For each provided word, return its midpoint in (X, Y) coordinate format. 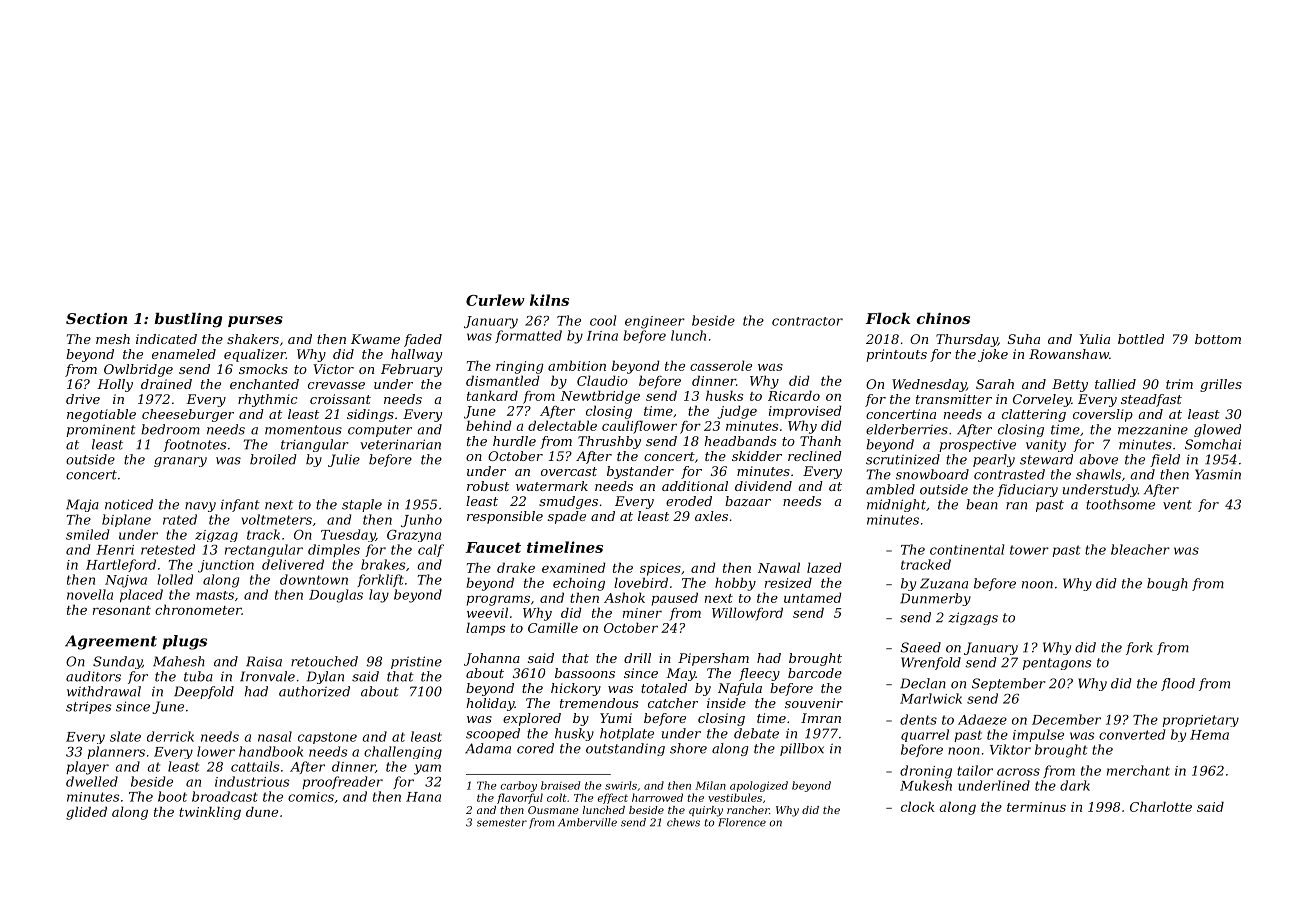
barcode (815, 673)
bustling (188, 320)
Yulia (1094, 339)
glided (86, 813)
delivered (293, 564)
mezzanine (1153, 429)
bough (1167, 584)
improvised (805, 412)
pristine (416, 662)
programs (498, 600)
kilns (549, 300)
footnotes (194, 445)
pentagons (1057, 664)
